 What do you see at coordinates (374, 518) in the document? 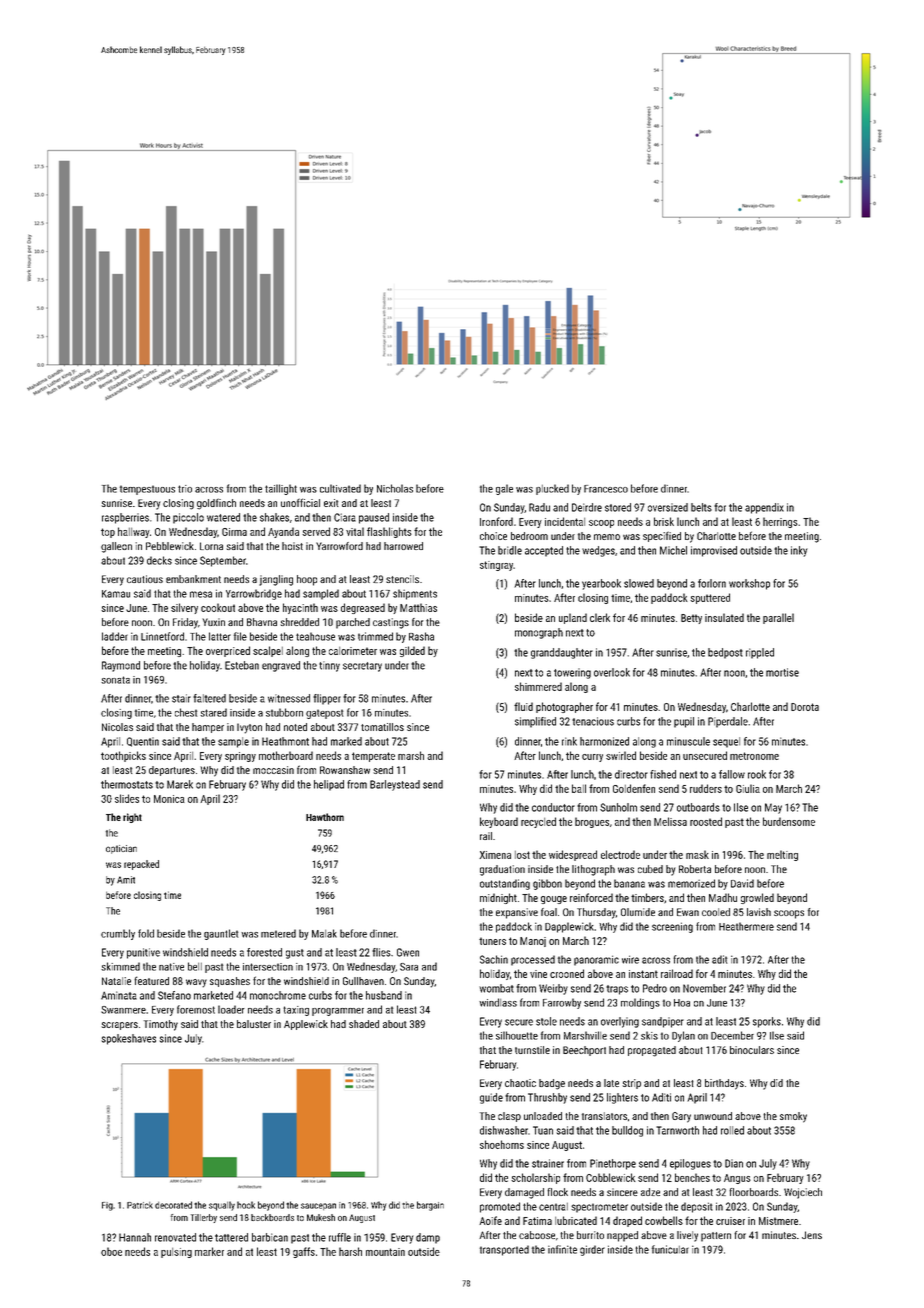
I see `paused` at bounding box center [374, 518].
